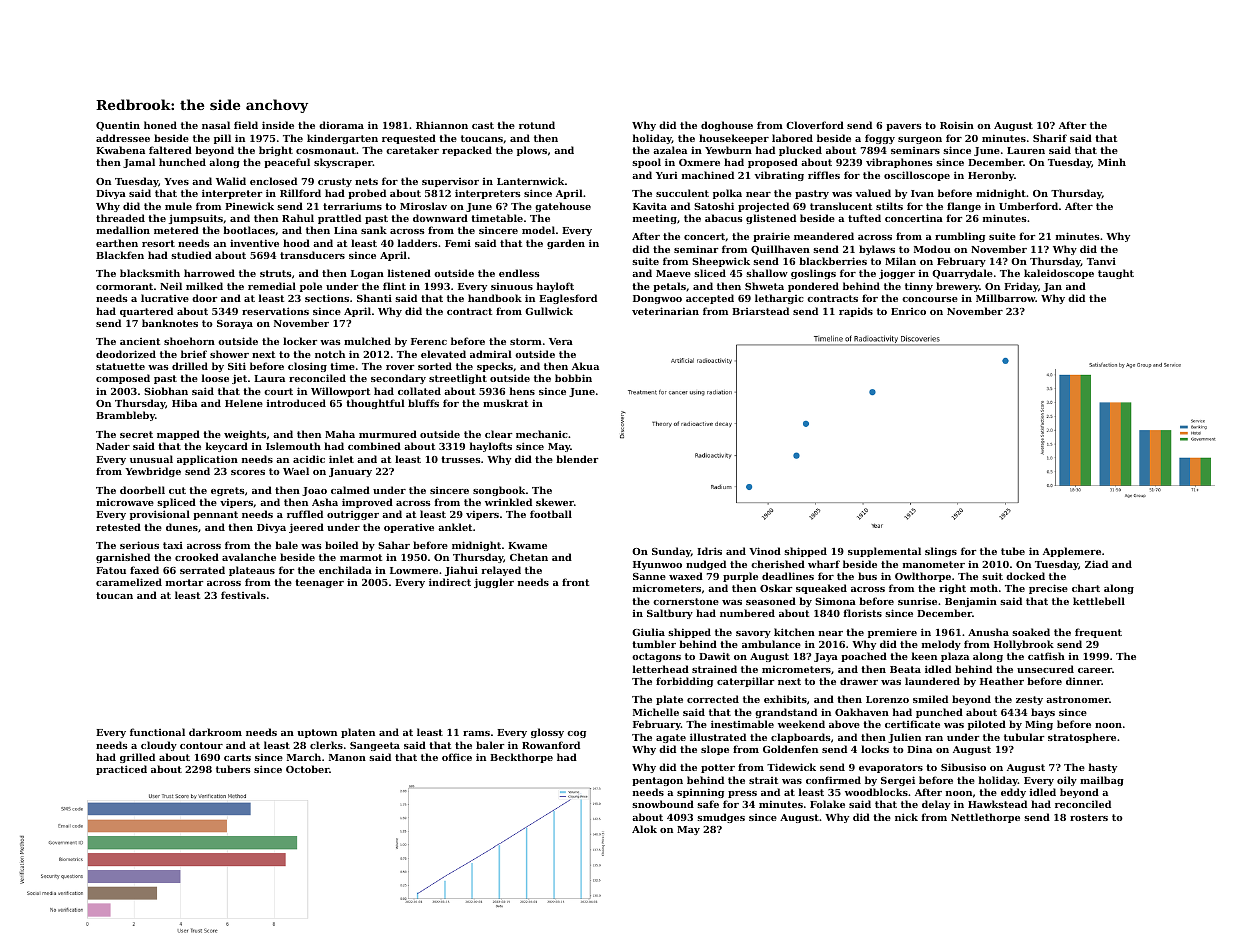 This screenshot has height=952, width=1233. What do you see at coordinates (568, 299) in the screenshot?
I see `Eaglesford` at bounding box center [568, 299].
